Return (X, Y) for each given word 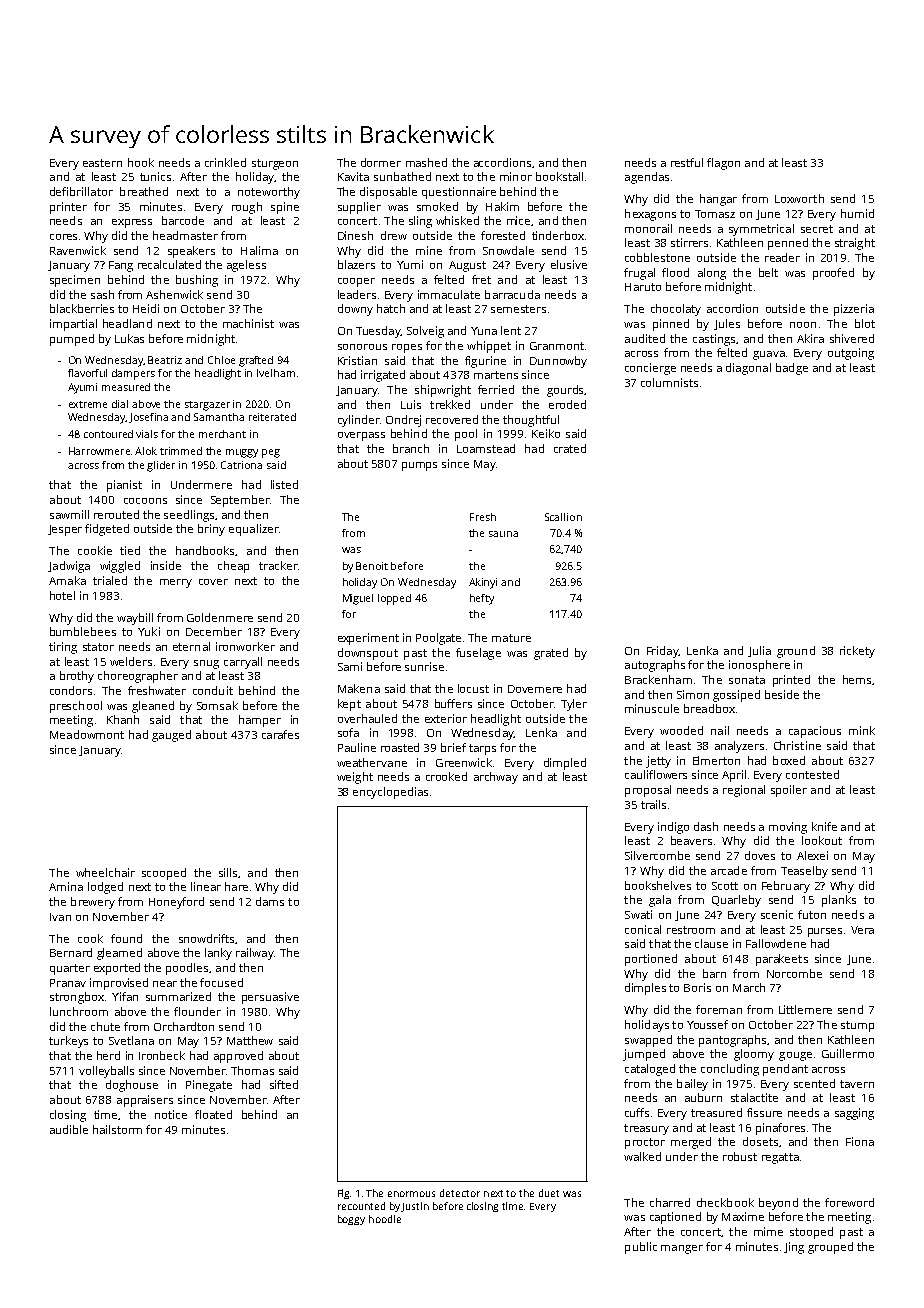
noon (803, 325)
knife (824, 826)
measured (126, 387)
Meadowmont (87, 734)
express (132, 223)
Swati (638, 914)
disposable (388, 193)
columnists (669, 382)
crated (570, 448)
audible (69, 1129)
